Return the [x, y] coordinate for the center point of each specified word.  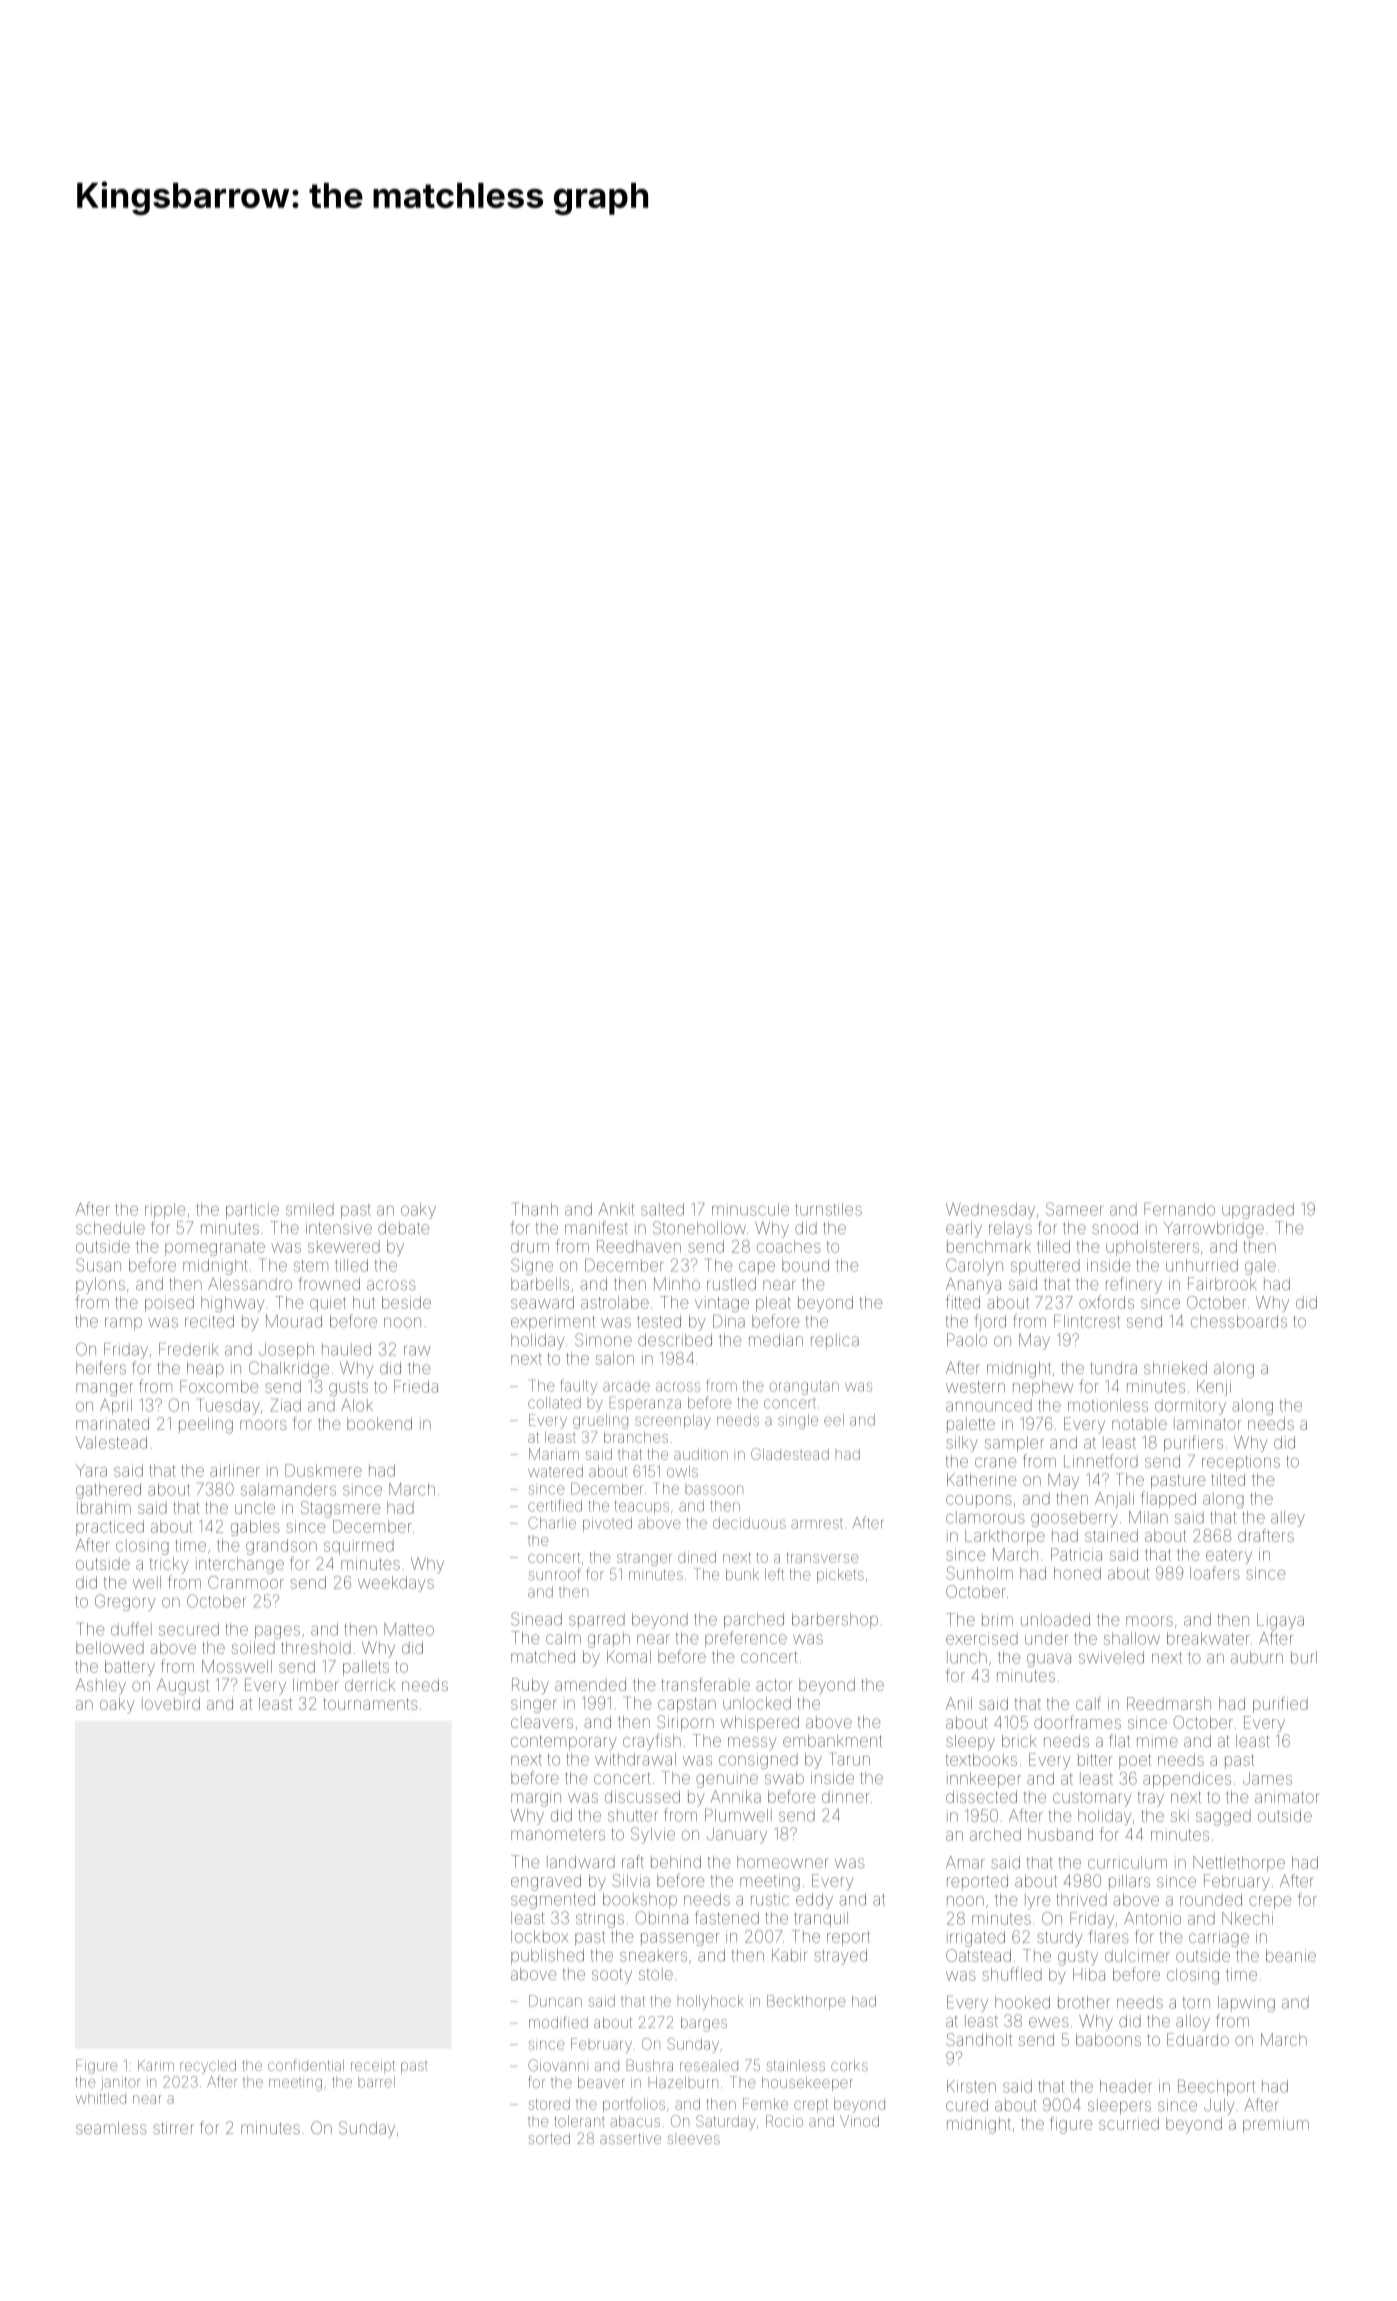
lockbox [539, 1936]
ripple [165, 1211]
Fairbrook [1222, 1283]
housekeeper [807, 2084]
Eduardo [1198, 2039]
